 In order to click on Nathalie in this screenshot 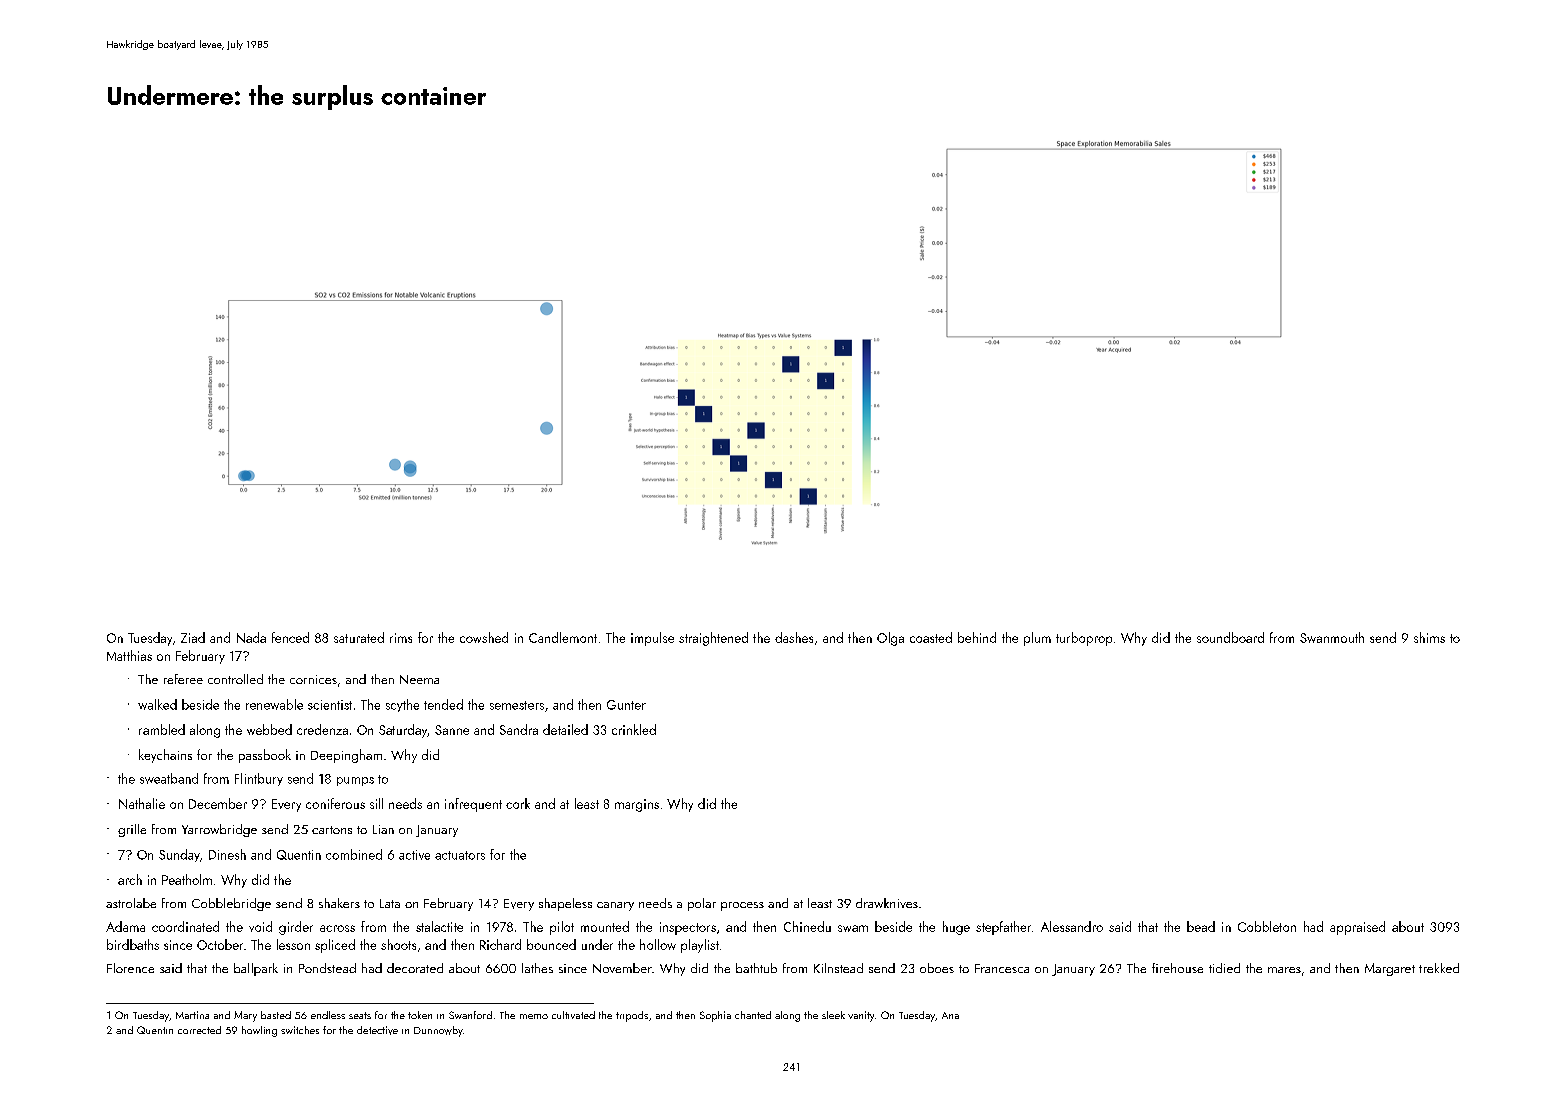, I will do `click(142, 803)`.
